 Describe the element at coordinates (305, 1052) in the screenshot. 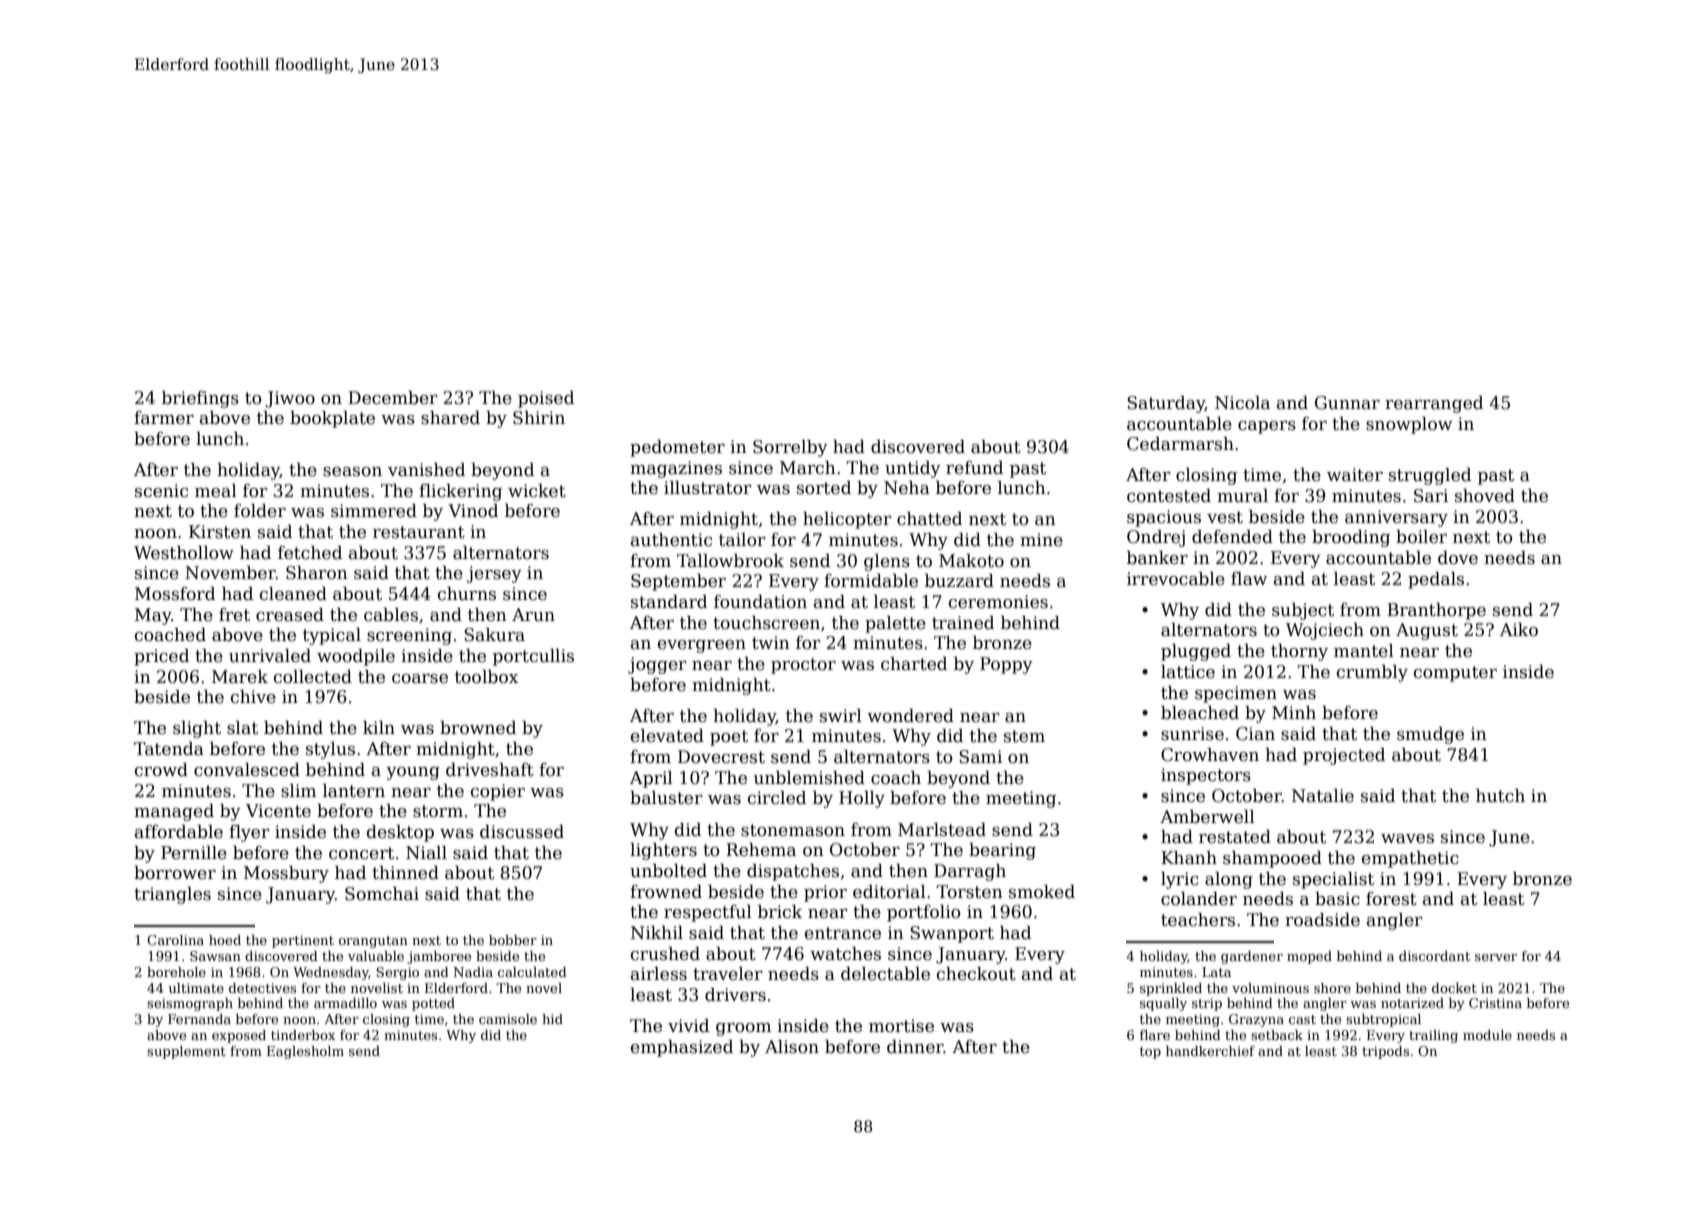

I see `Eaglesholm` at that location.
